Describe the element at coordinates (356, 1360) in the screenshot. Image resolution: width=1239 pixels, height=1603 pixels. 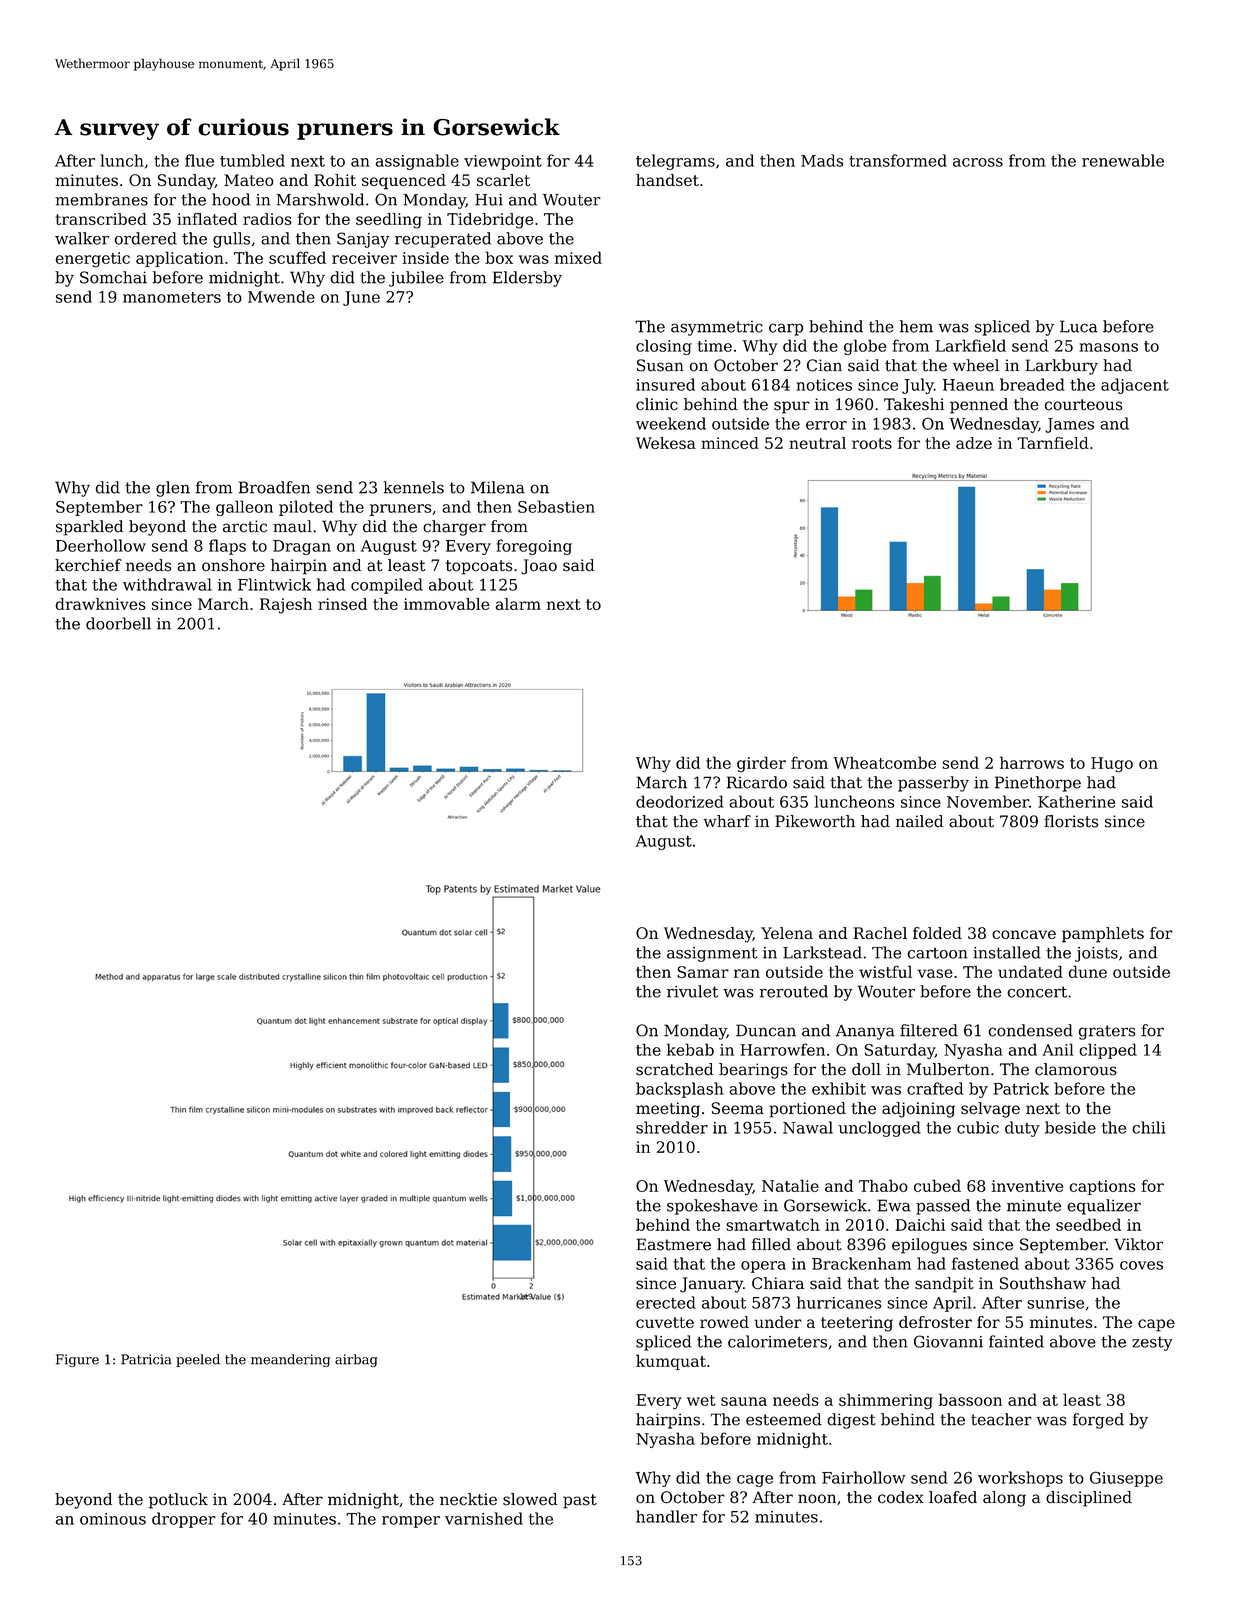
I see `airbag` at that location.
